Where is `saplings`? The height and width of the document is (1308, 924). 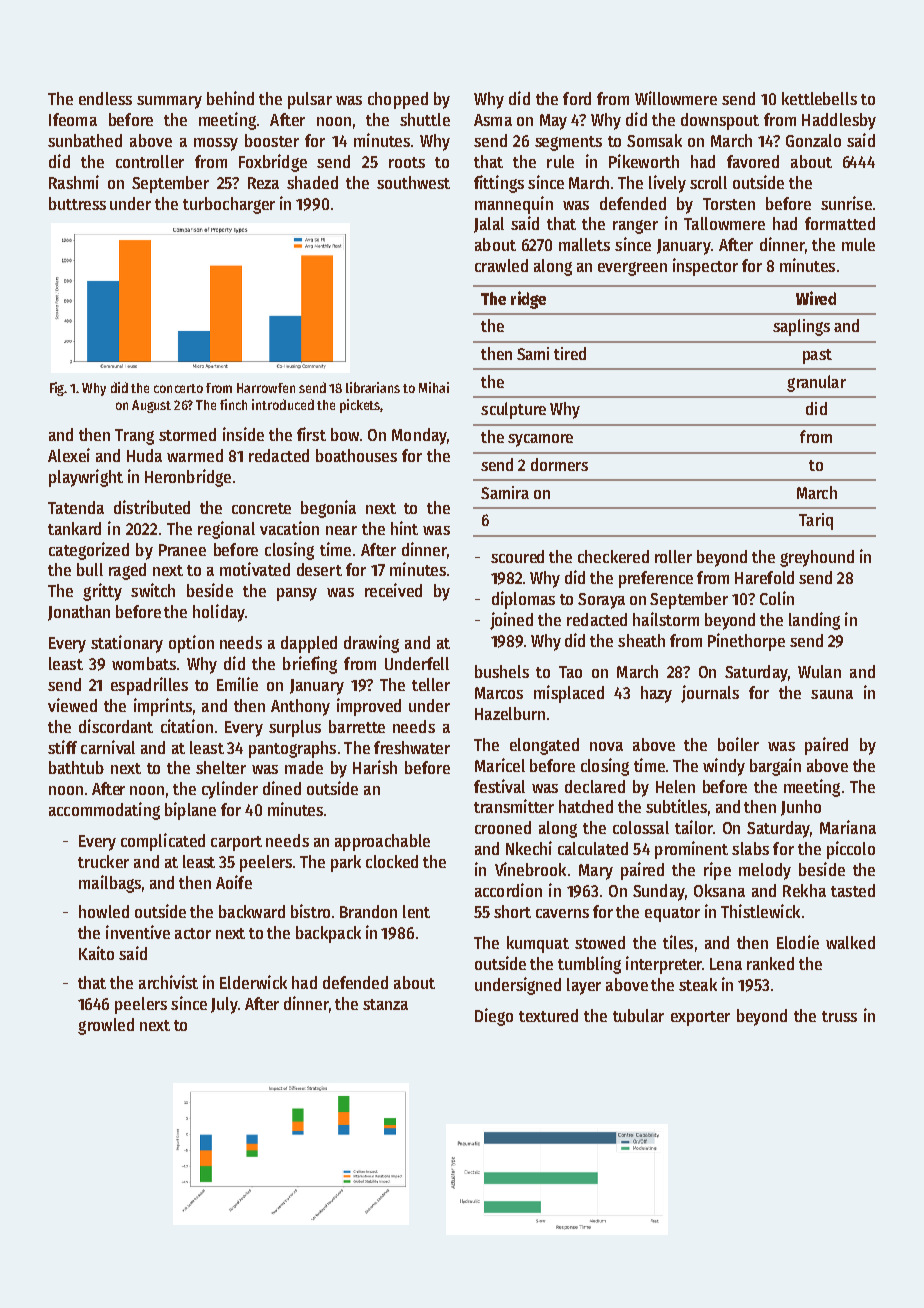 saplings is located at coordinates (801, 327).
